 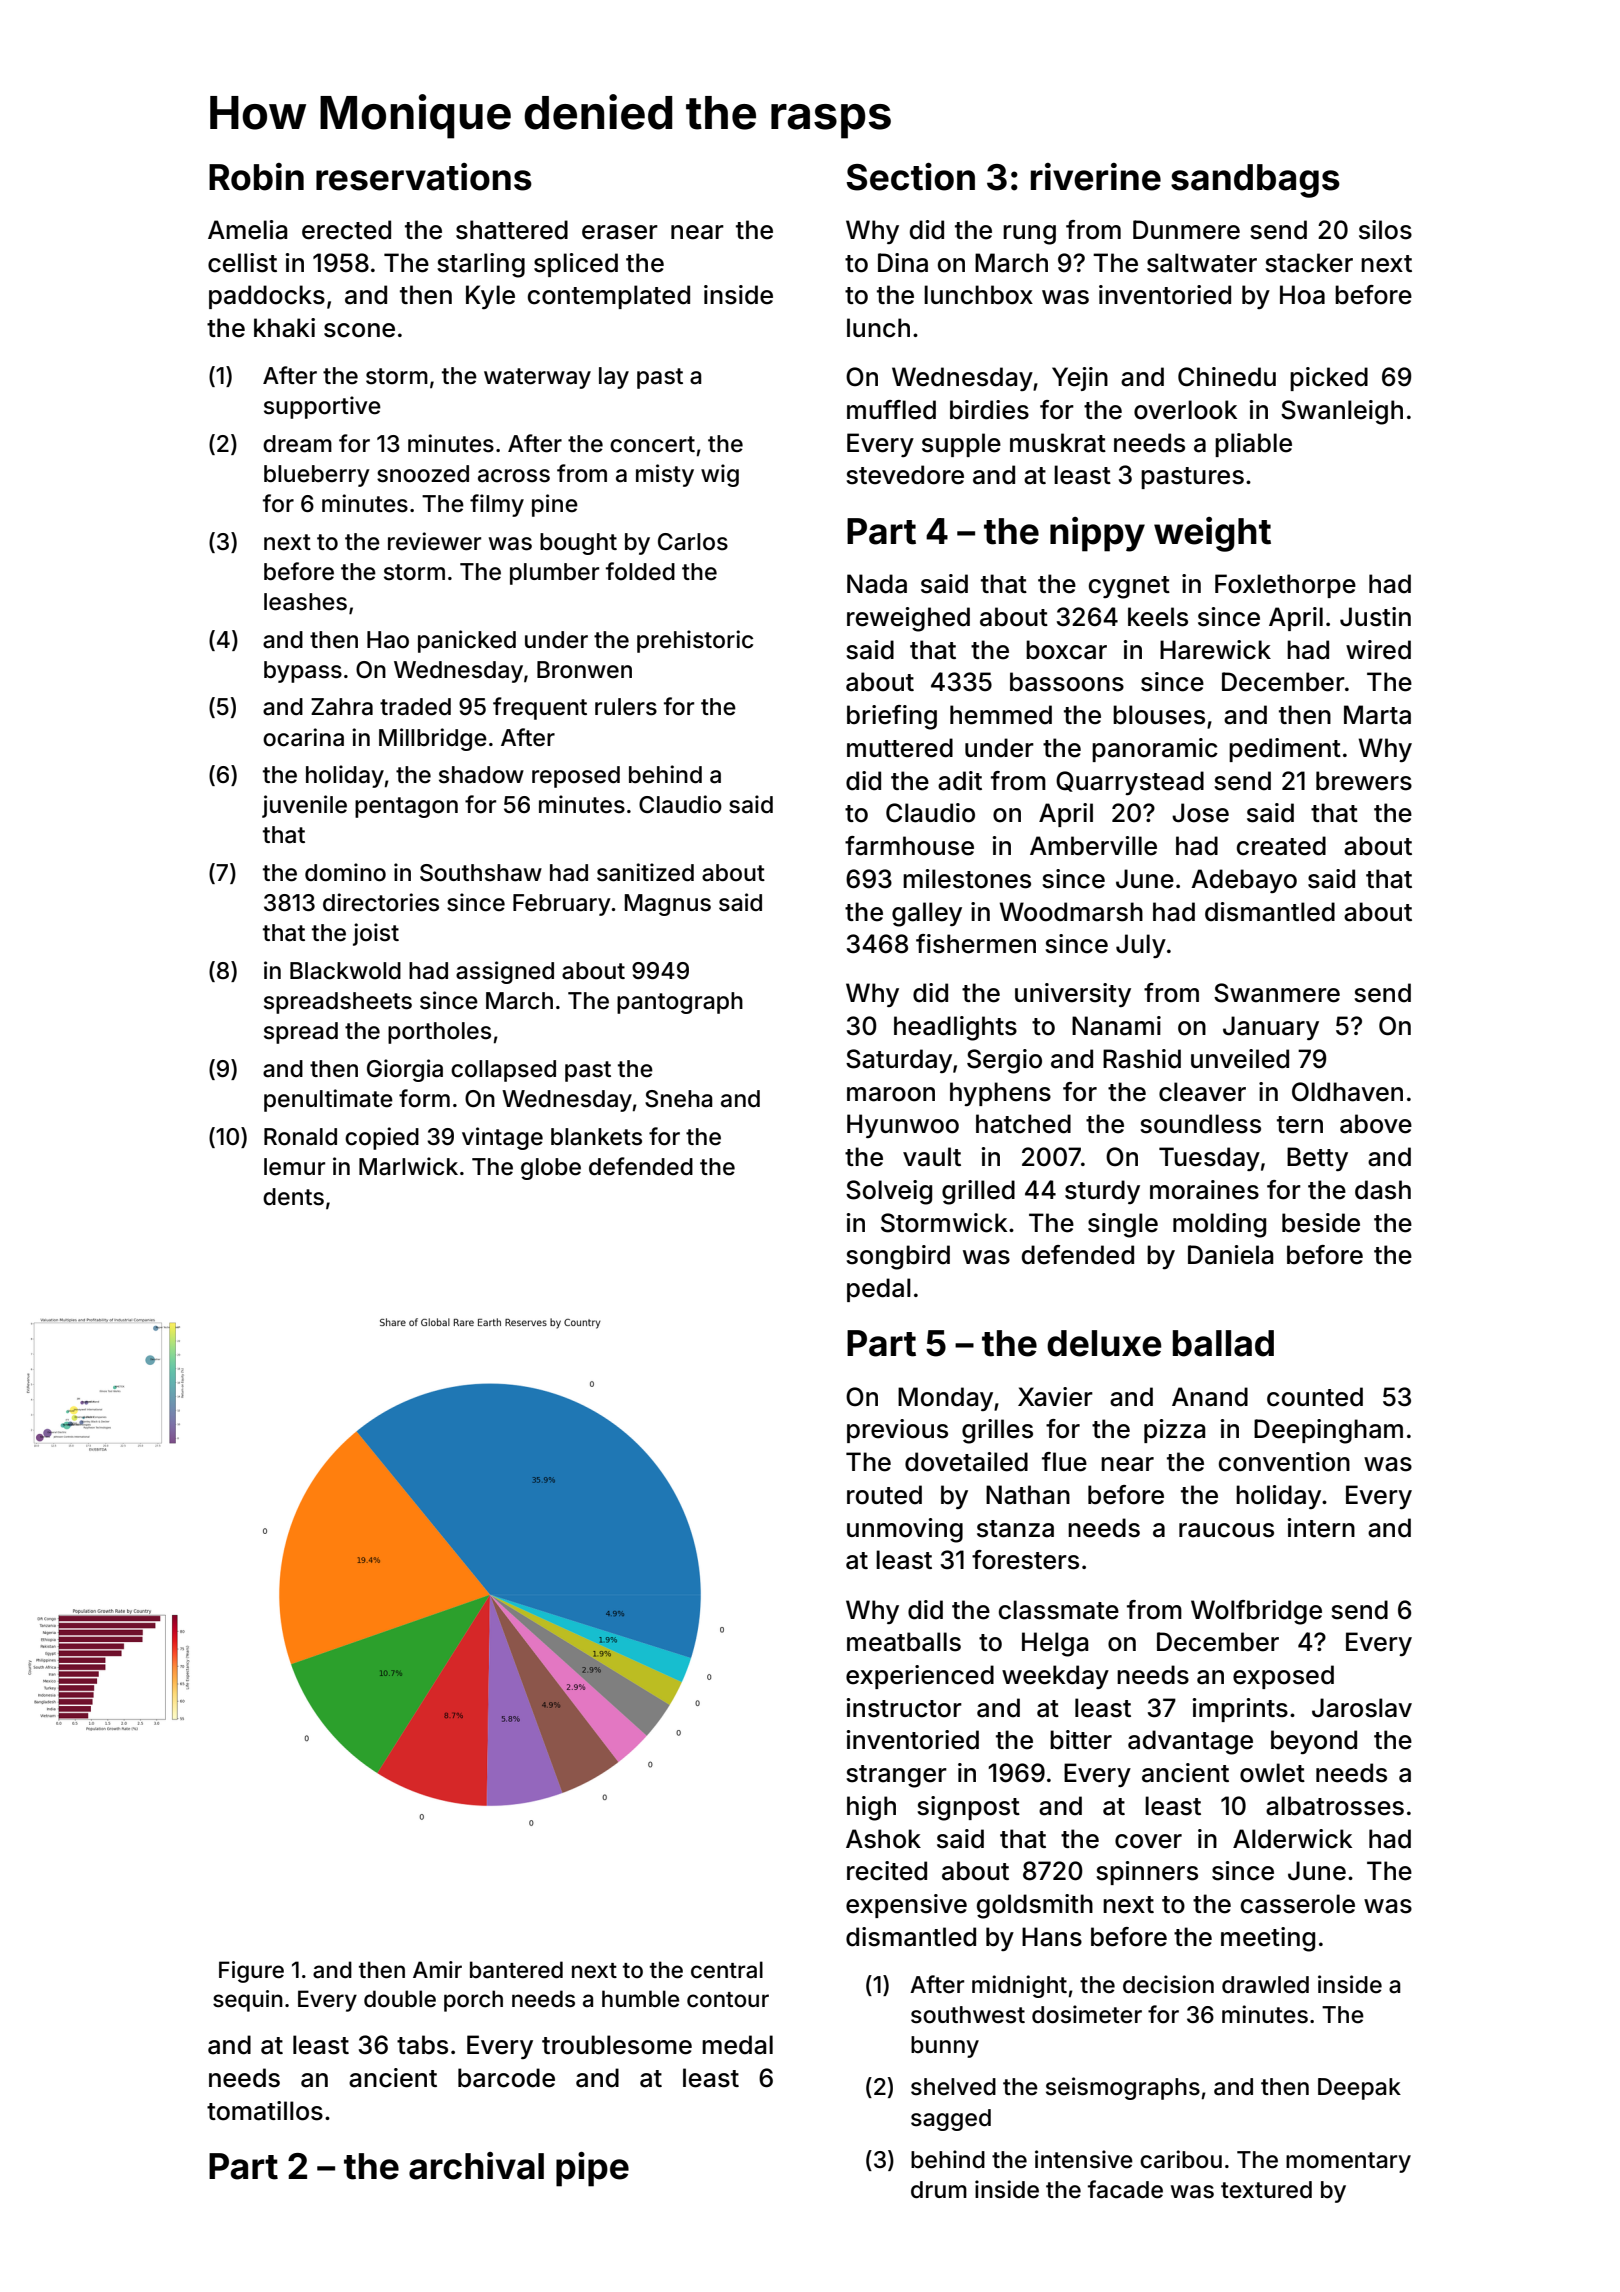 What do you see at coordinates (265, 2111) in the screenshot?
I see `tomatillos` at bounding box center [265, 2111].
